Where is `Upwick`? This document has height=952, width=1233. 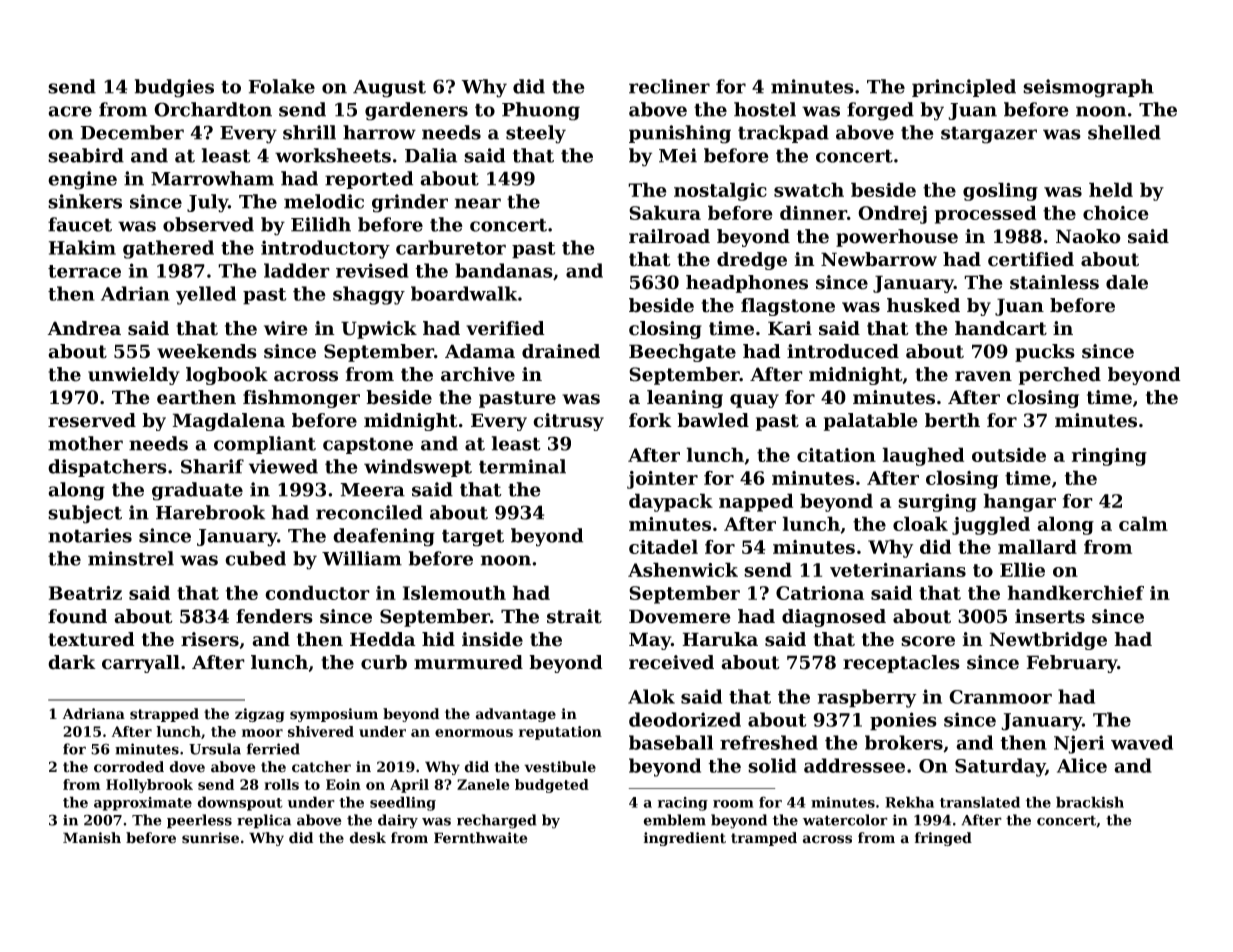
Upwick is located at coordinates (379, 330).
